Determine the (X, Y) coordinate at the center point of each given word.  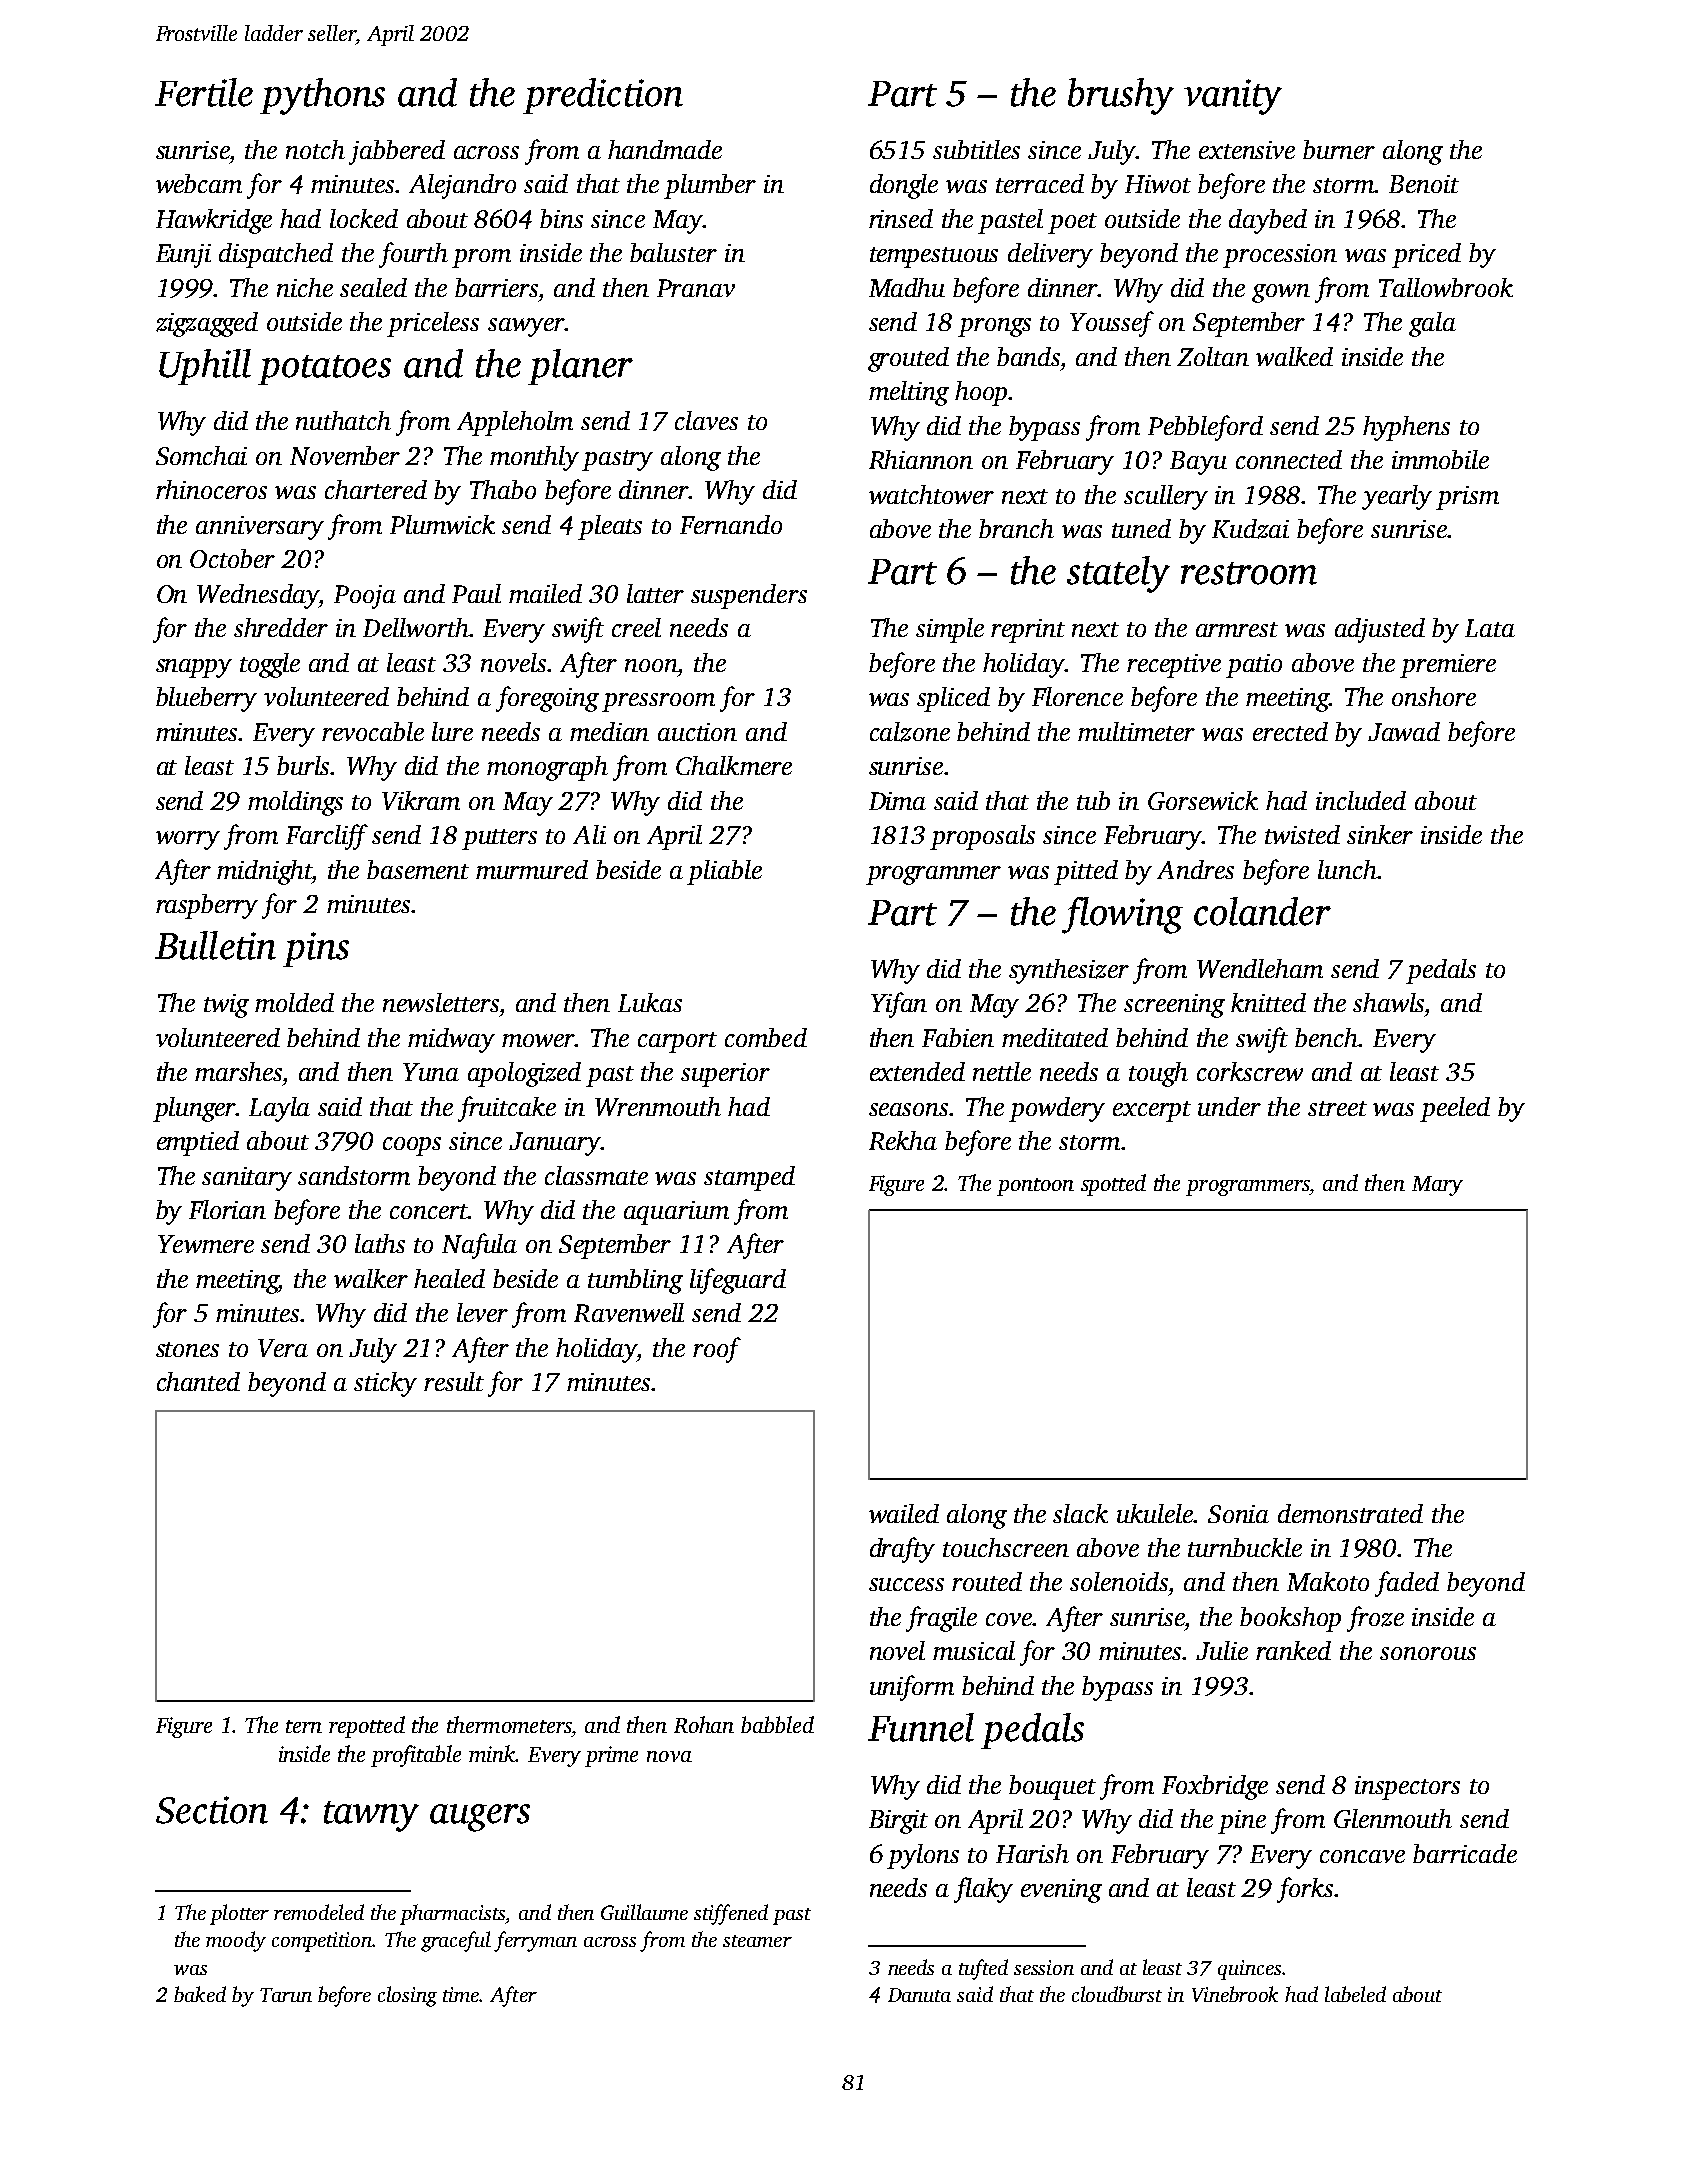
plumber (710, 186)
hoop (981, 393)
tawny (371, 1816)
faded (1407, 1584)
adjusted (1380, 630)
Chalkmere (734, 765)
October (232, 558)
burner (1339, 149)
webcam (199, 183)
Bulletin (215, 945)
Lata (1490, 628)
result (454, 1381)
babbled (777, 1724)
